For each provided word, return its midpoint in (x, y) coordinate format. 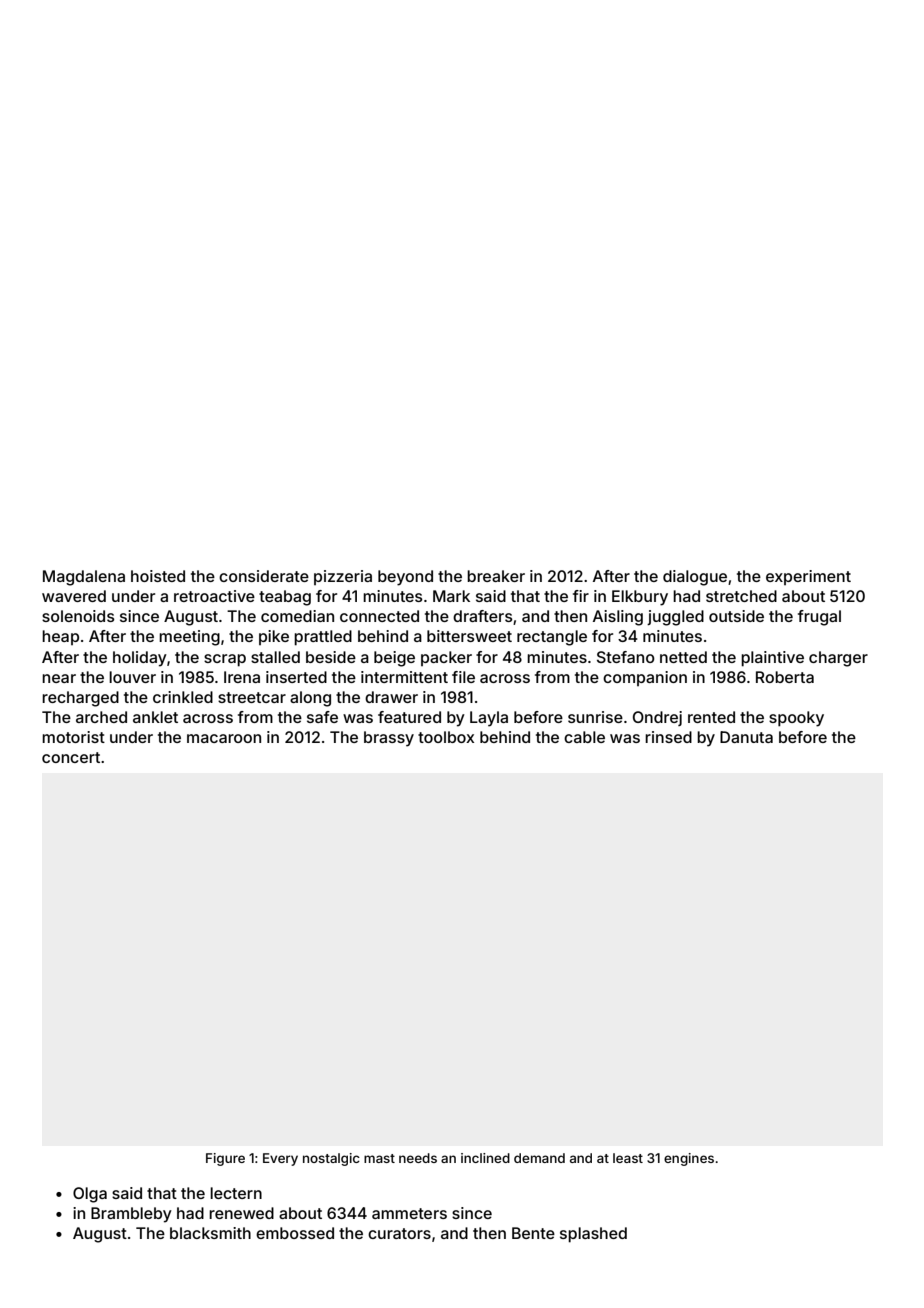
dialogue (695, 578)
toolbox (446, 737)
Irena (242, 677)
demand (539, 1158)
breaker (496, 576)
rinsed (668, 737)
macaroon (224, 738)
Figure (225, 1159)
